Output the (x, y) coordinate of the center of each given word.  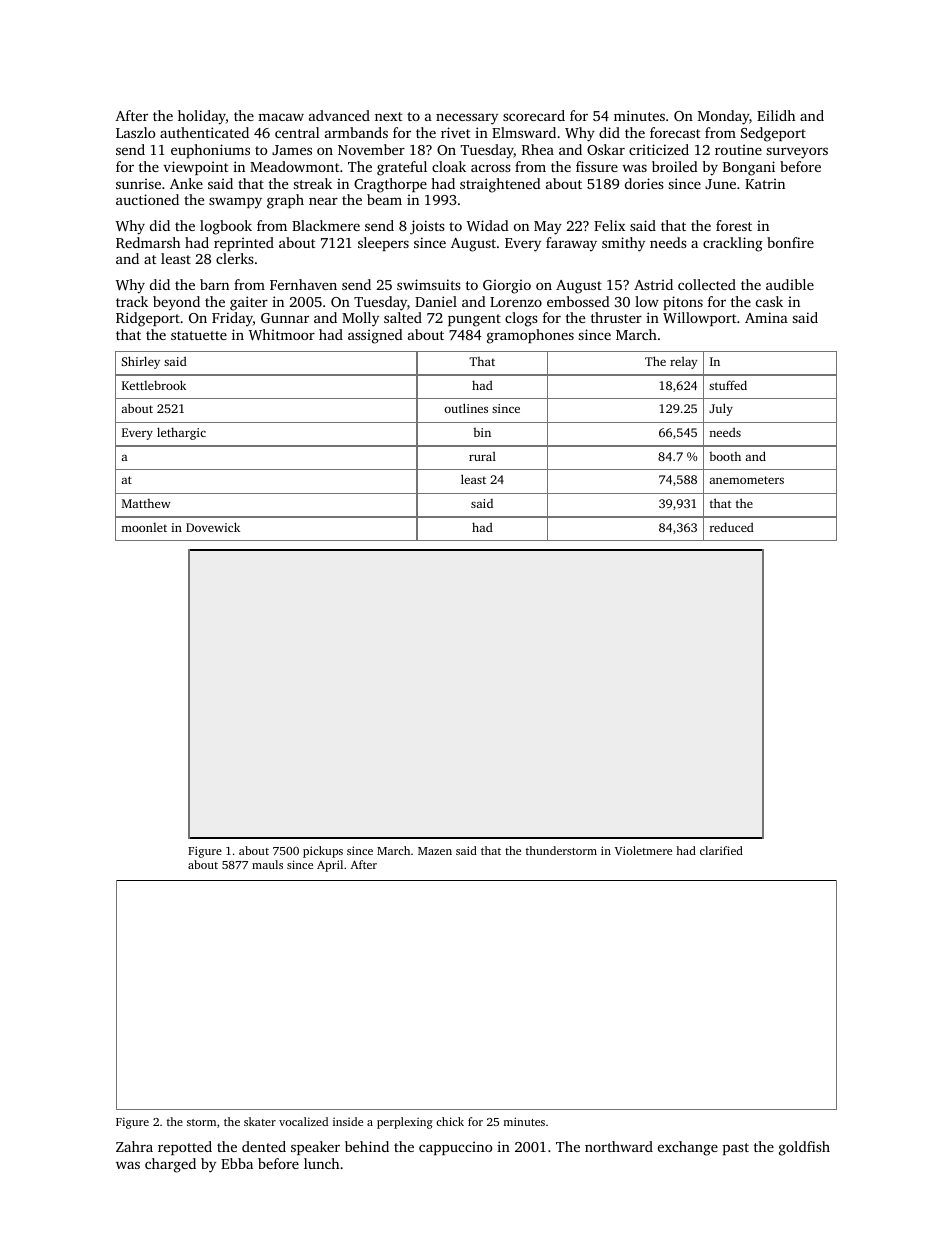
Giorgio (507, 286)
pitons (683, 303)
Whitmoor (282, 334)
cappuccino (456, 1148)
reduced (732, 527)
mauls (267, 864)
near (323, 201)
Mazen (435, 851)
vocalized (303, 1121)
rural (482, 456)
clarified (721, 850)
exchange (688, 1148)
